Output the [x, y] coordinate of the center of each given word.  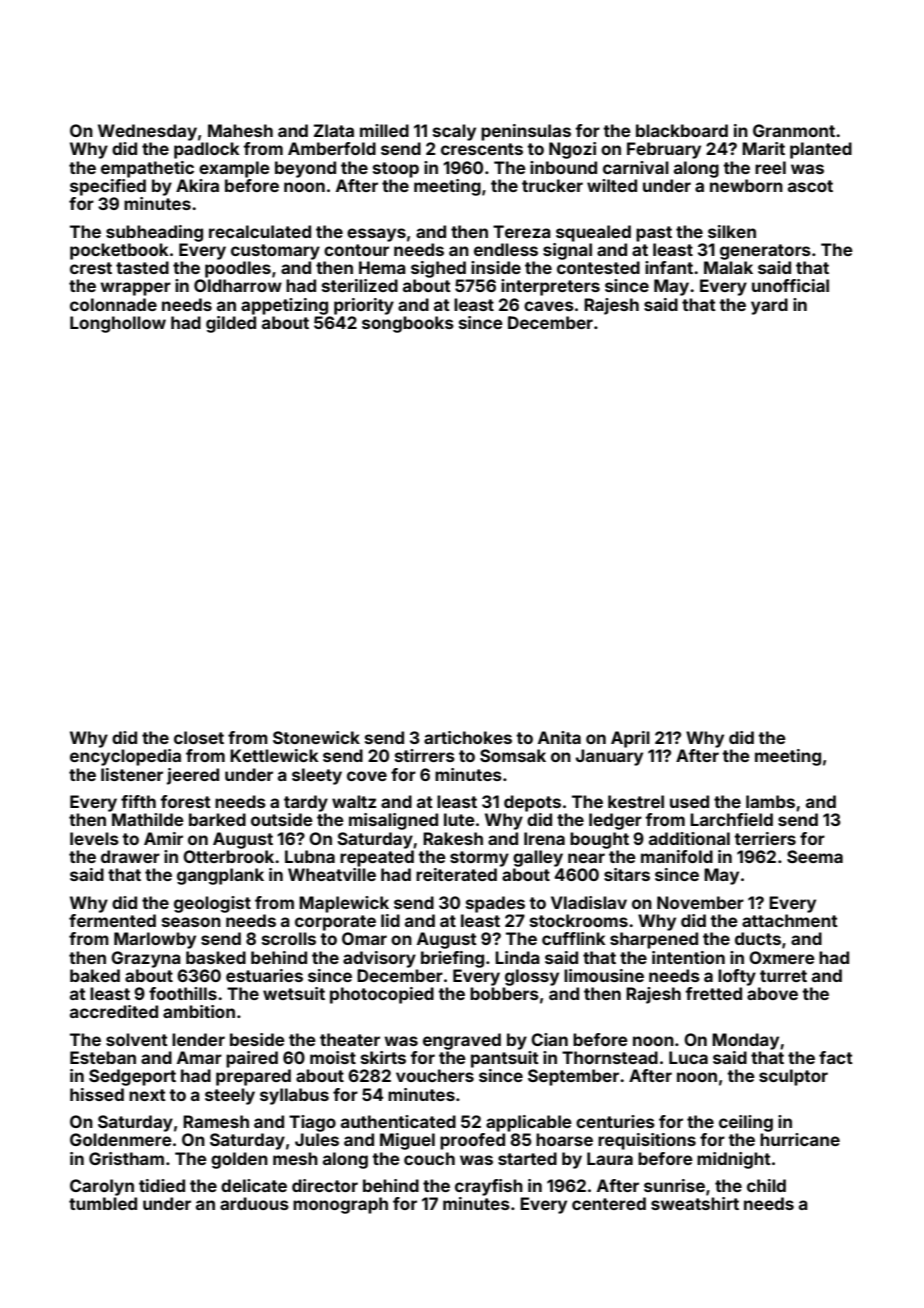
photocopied [382, 995]
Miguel [407, 1141]
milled [384, 130]
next [147, 1095]
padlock [207, 150]
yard [769, 306]
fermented [112, 920]
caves [549, 306]
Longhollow [118, 324]
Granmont [794, 130]
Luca [688, 1057]
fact [836, 1057]
